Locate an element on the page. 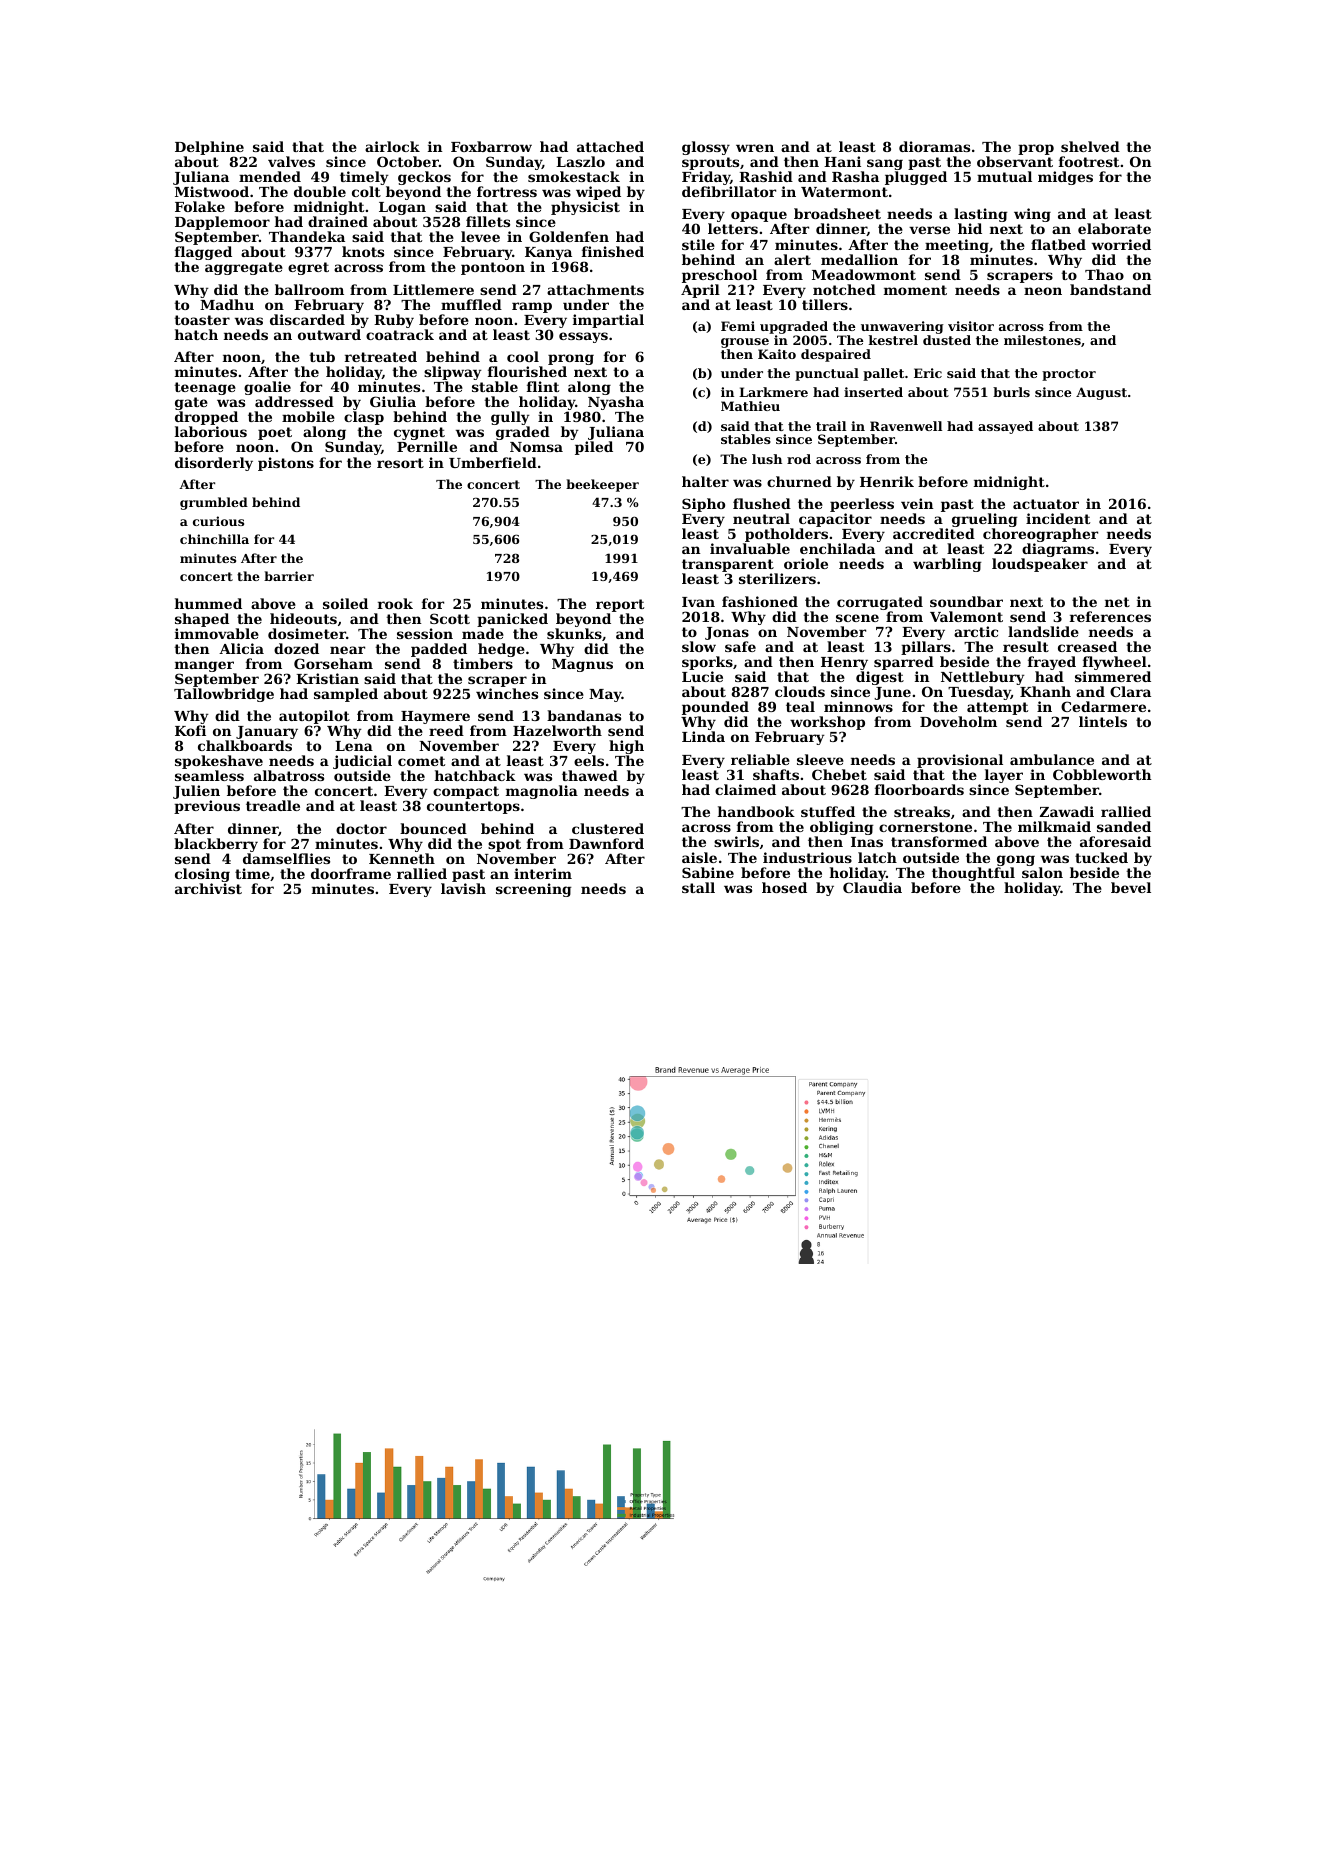 The image size is (1326, 1875). panicked is located at coordinates (512, 620).
